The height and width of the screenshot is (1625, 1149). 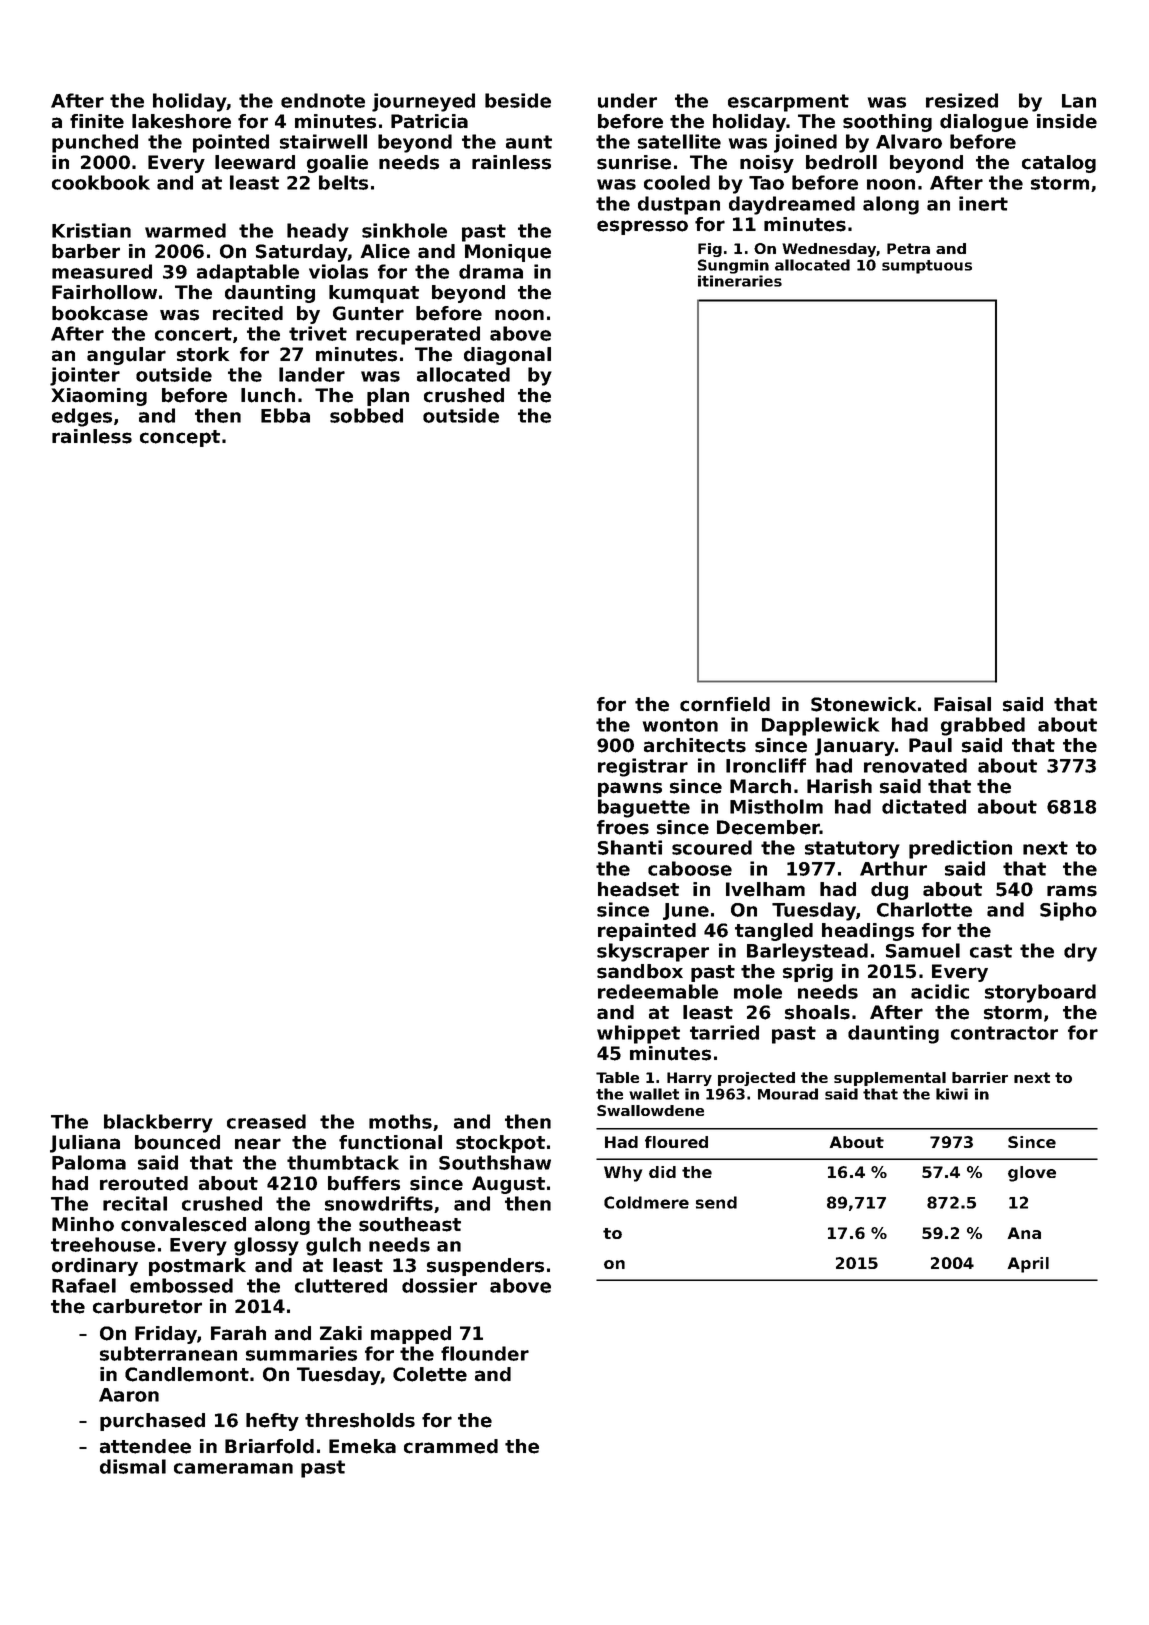 What do you see at coordinates (233, 1468) in the screenshot?
I see `cameraman` at bounding box center [233, 1468].
